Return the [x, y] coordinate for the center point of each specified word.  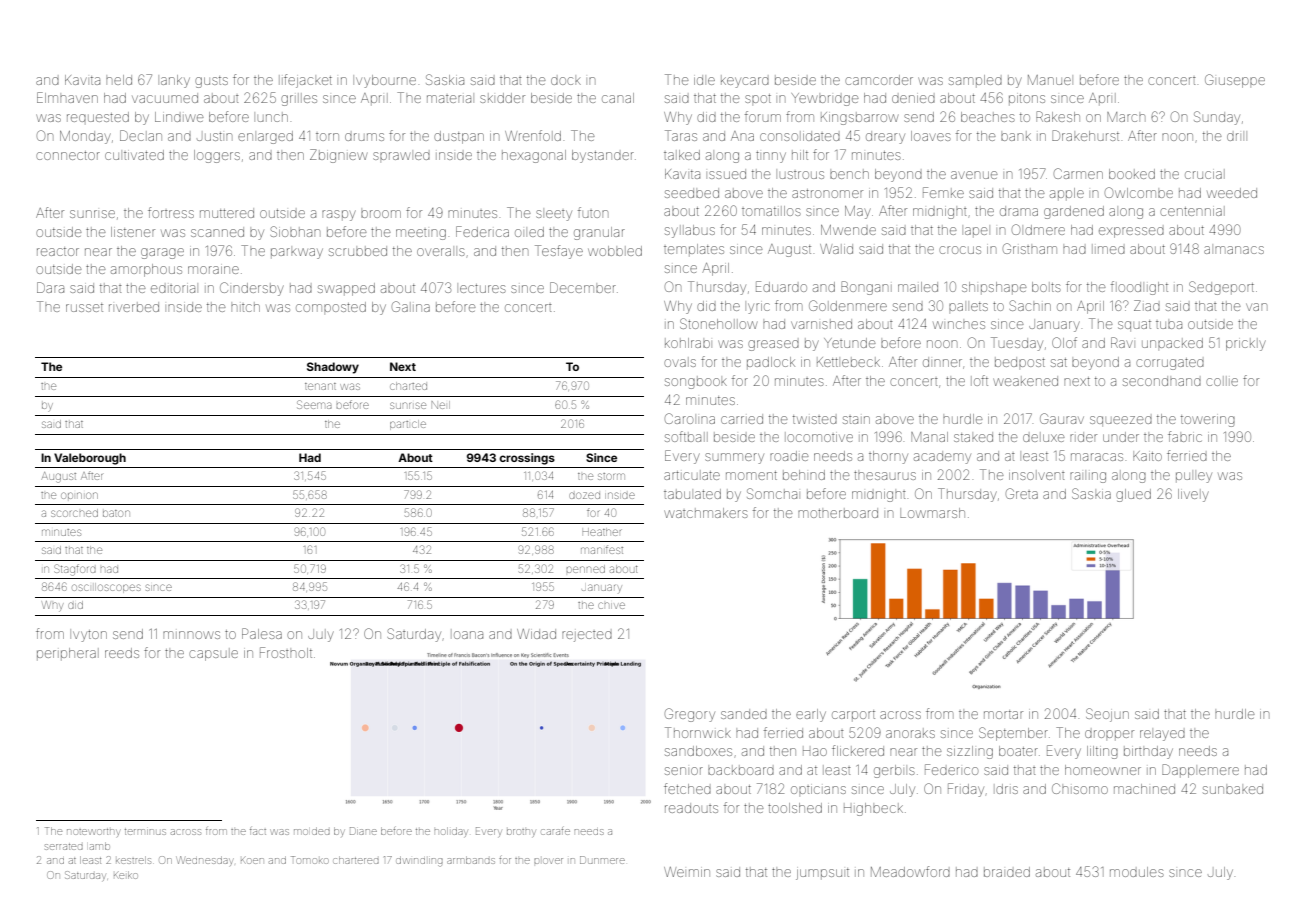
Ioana [468, 635]
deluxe [1044, 437]
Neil [441, 405]
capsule [213, 654]
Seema [314, 404]
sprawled [401, 156]
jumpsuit [822, 874]
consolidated [800, 136]
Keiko [126, 875]
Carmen [1078, 173]
